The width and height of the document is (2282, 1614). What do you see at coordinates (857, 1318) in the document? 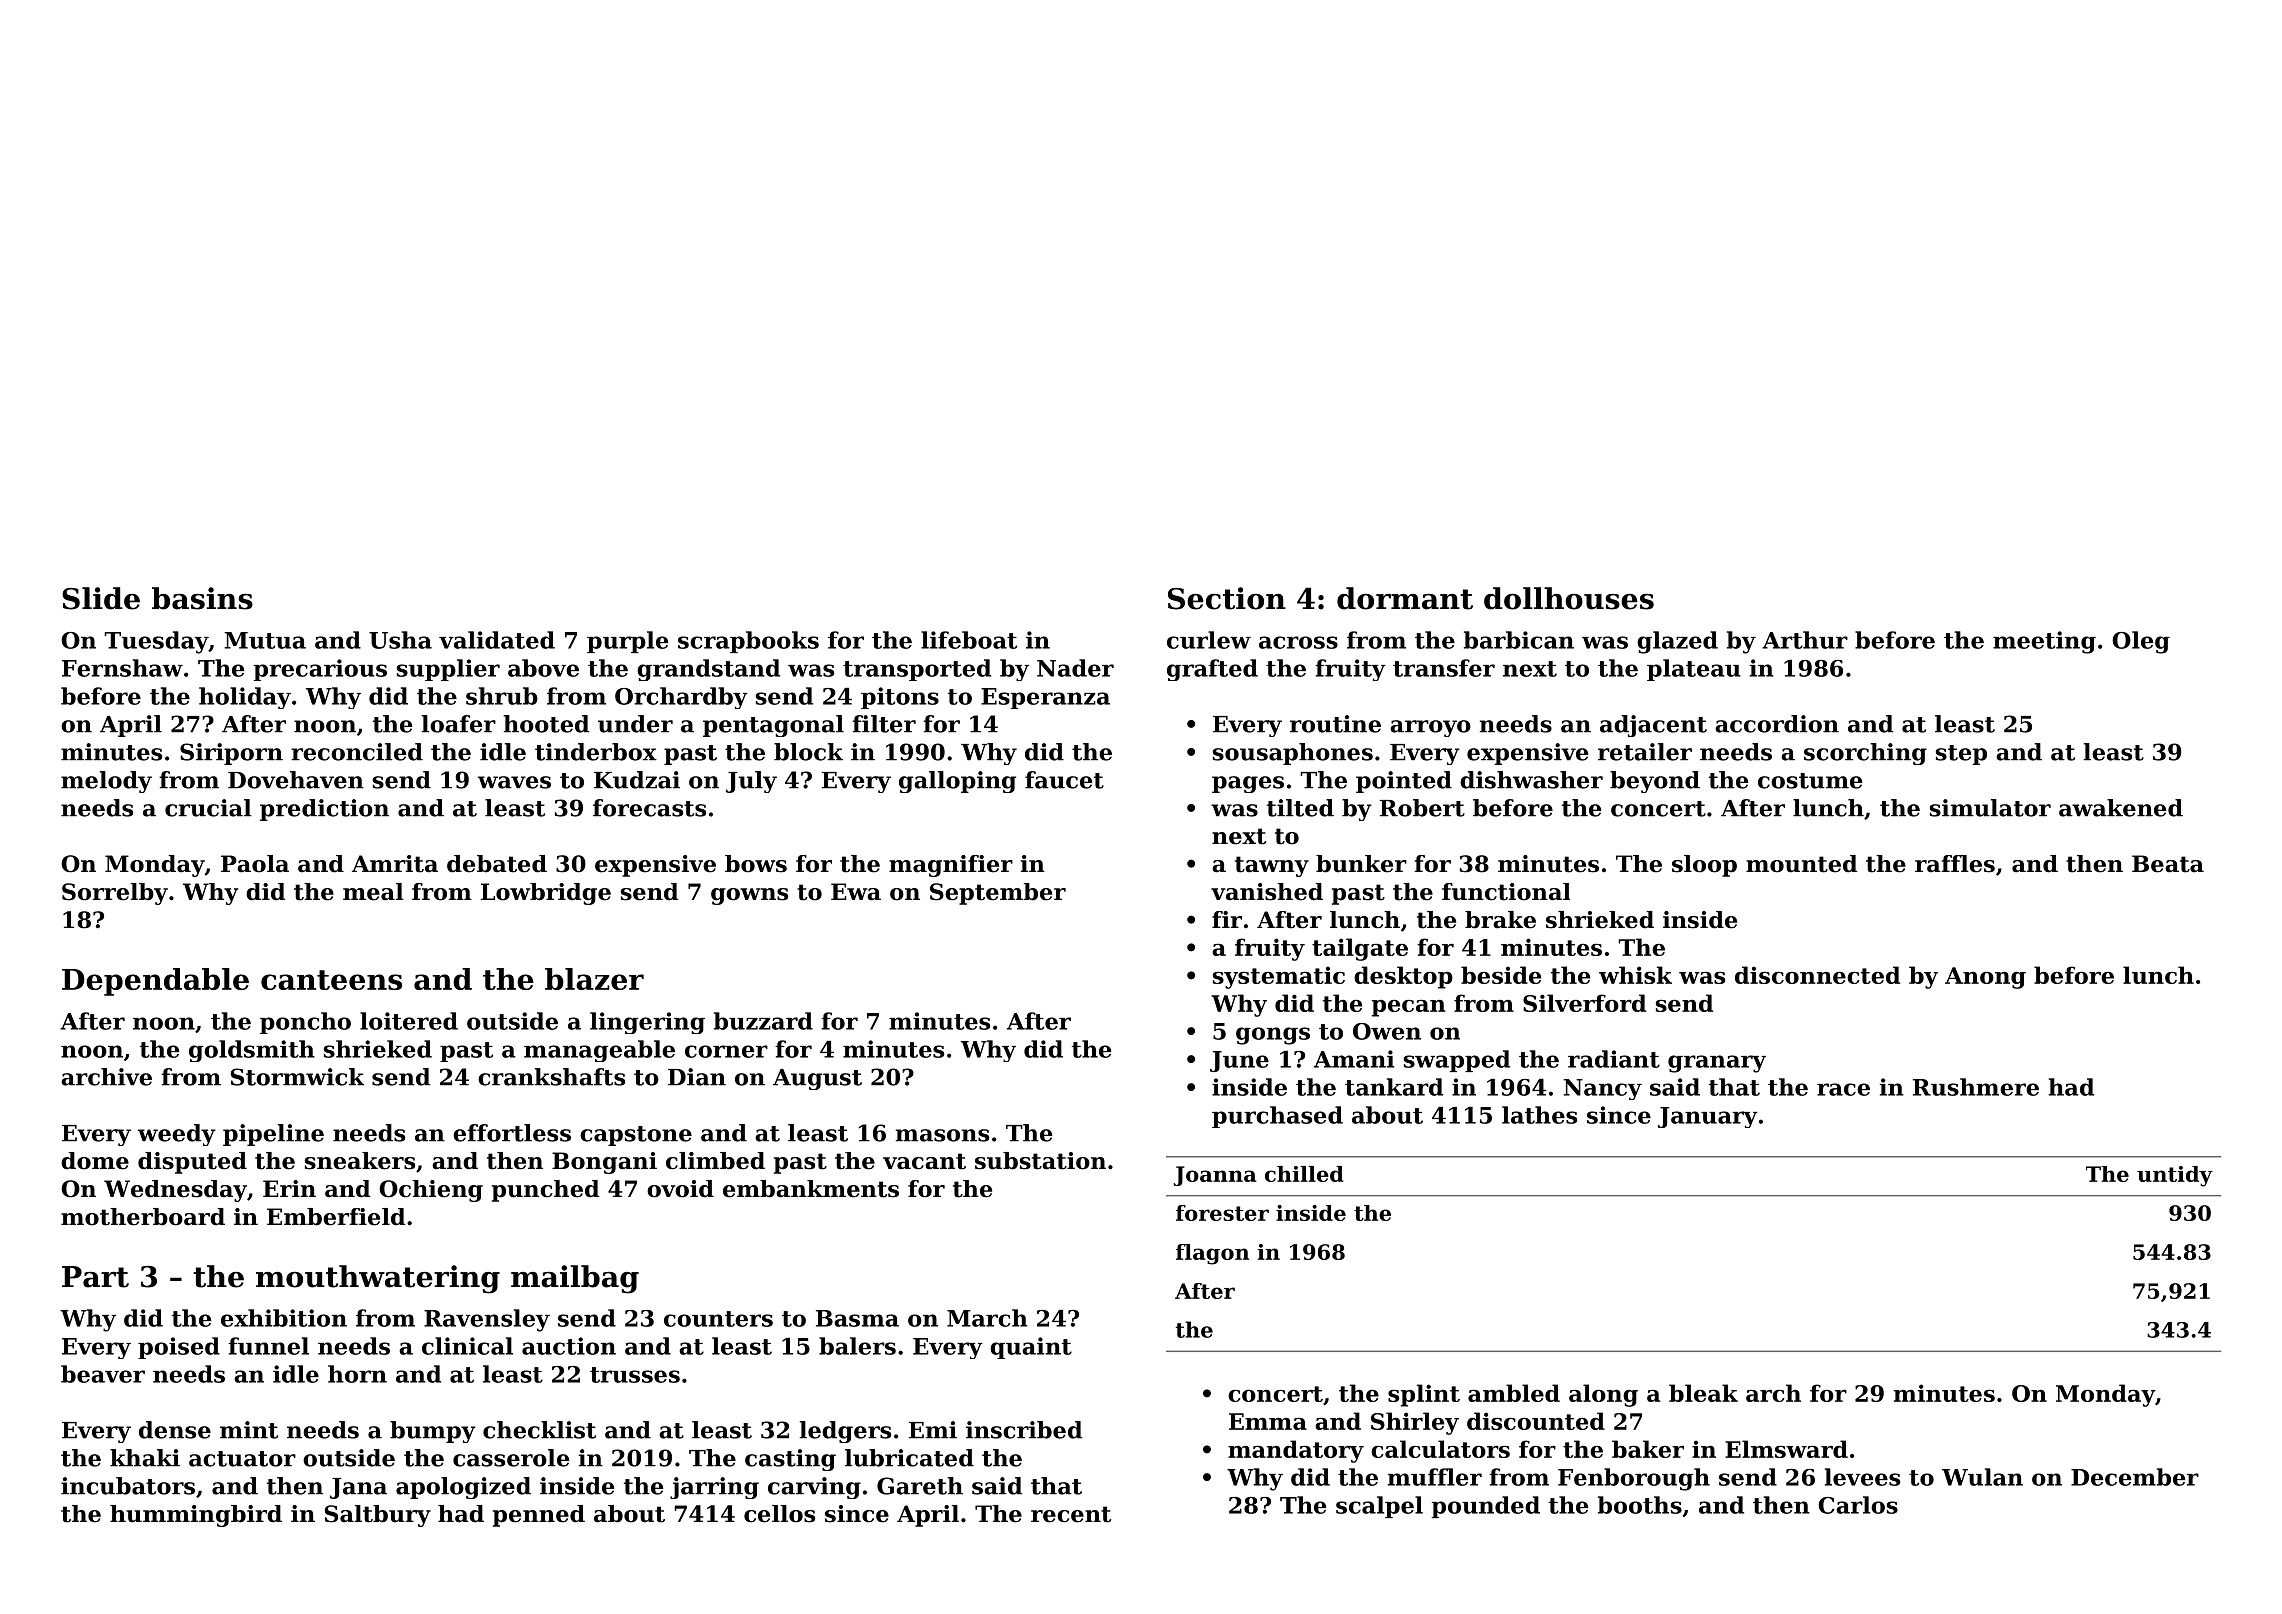
I see `Basma` at bounding box center [857, 1318].
